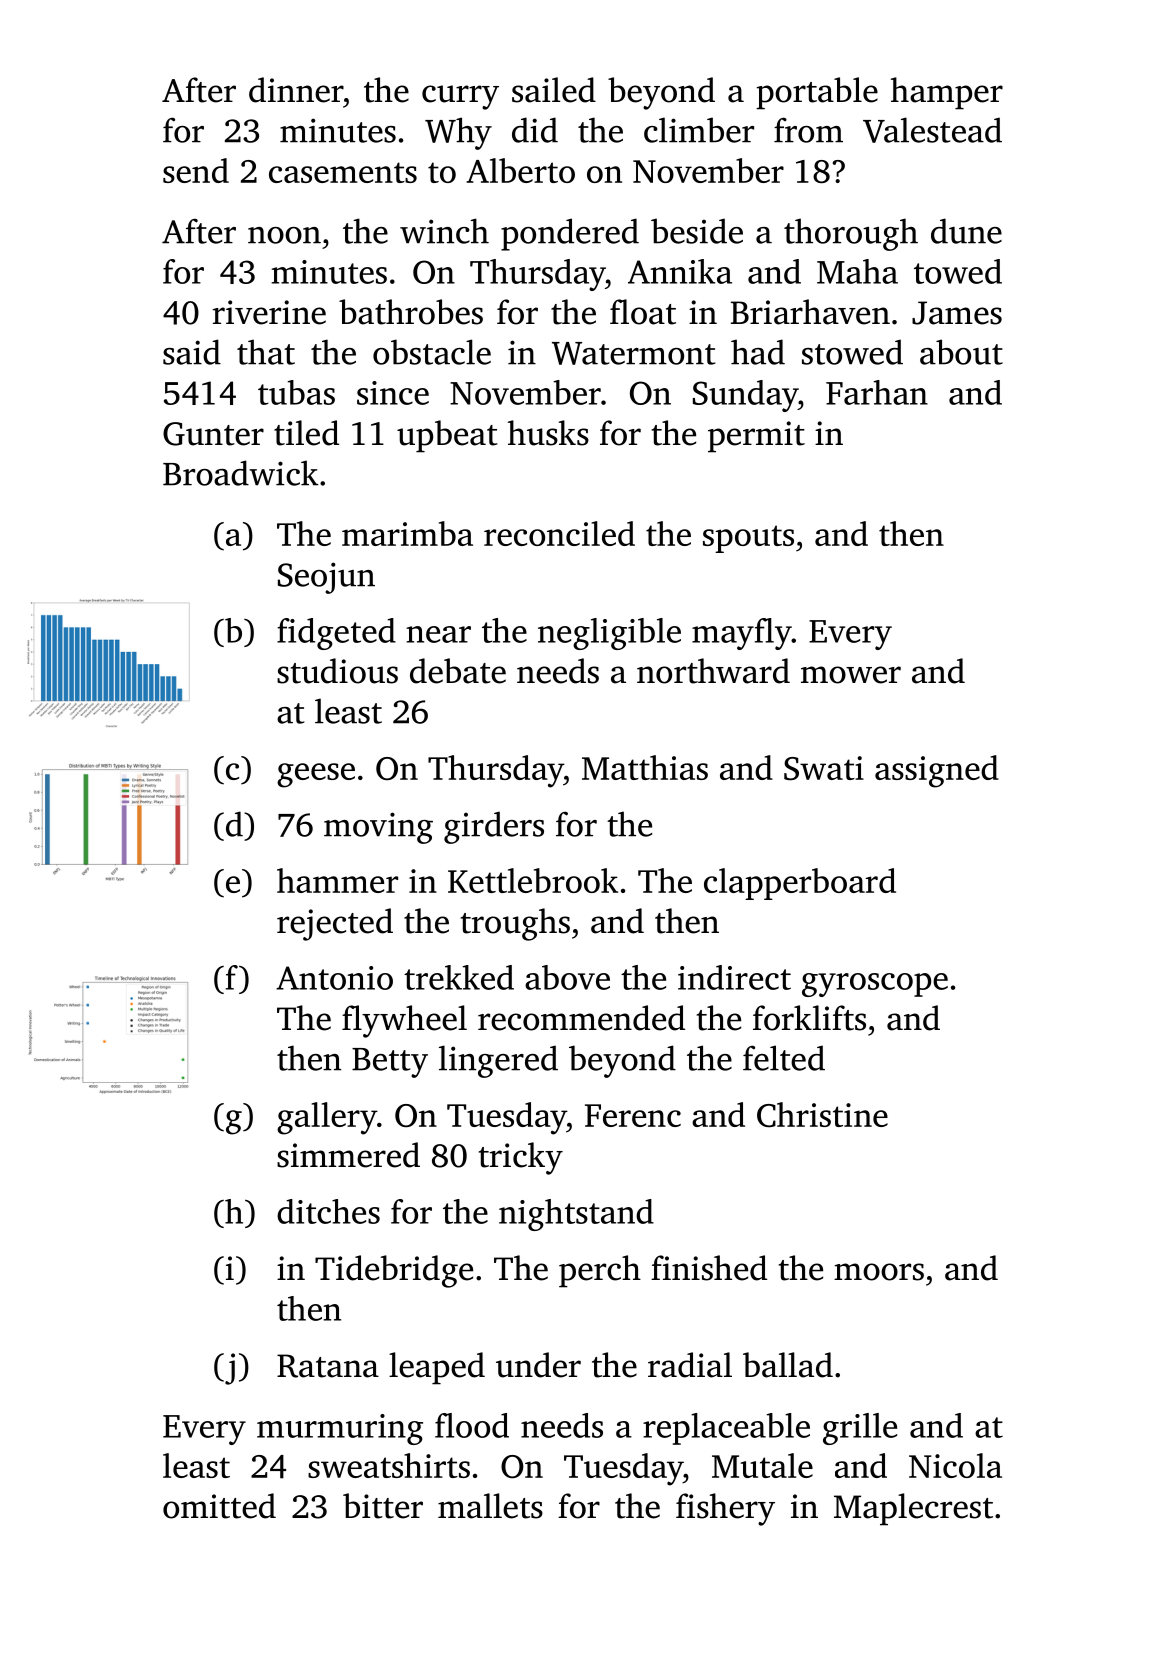 Image resolution: width=1165 pixels, height=1654 pixels. I want to click on indirect, so click(734, 977).
